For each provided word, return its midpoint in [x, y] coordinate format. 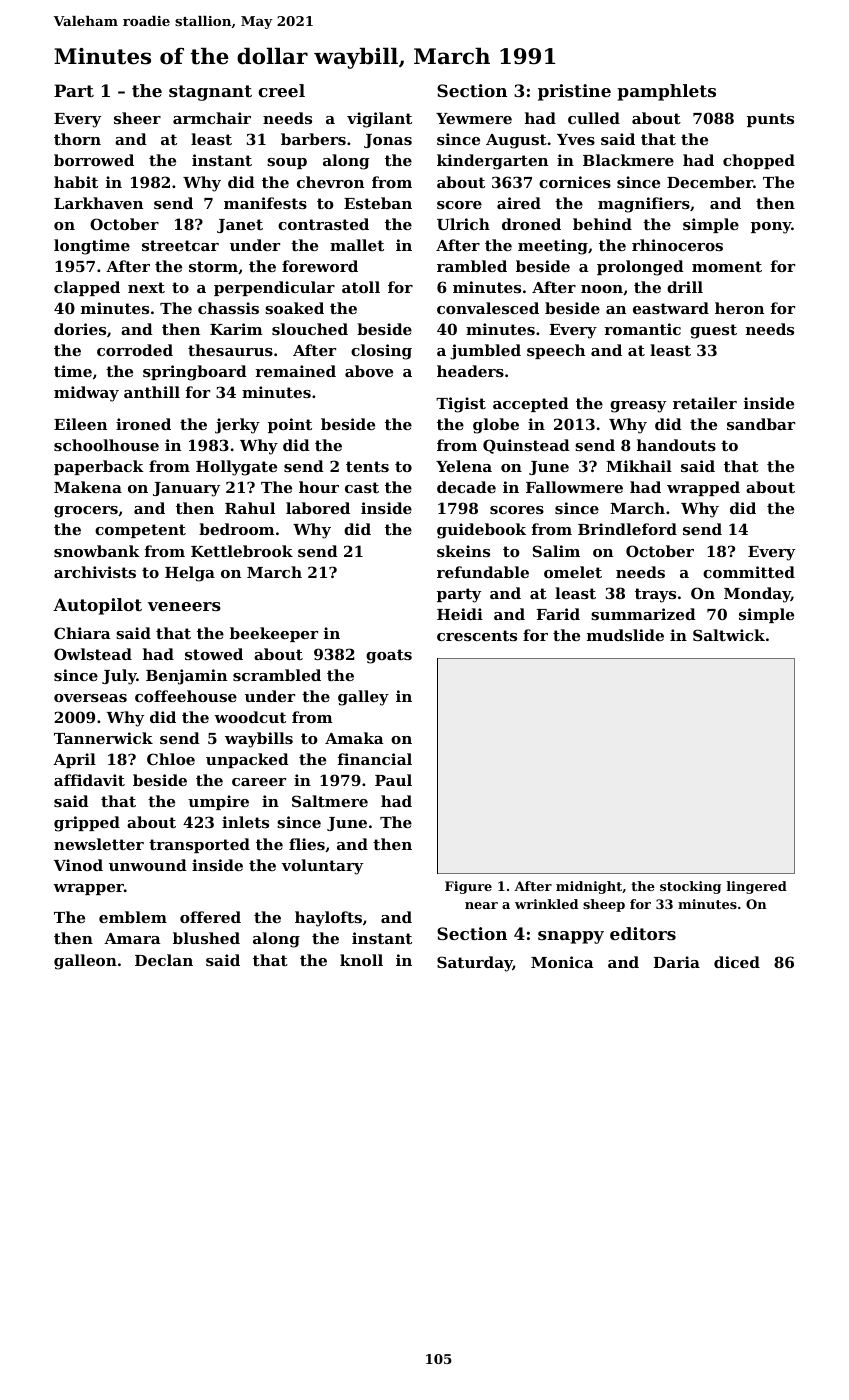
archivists [95, 572]
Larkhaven [98, 203]
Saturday [475, 964]
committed [749, 572]
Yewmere [474, 118]
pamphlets [666, 92]
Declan [164, 960]
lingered [757, 887]
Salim [556, 551]
